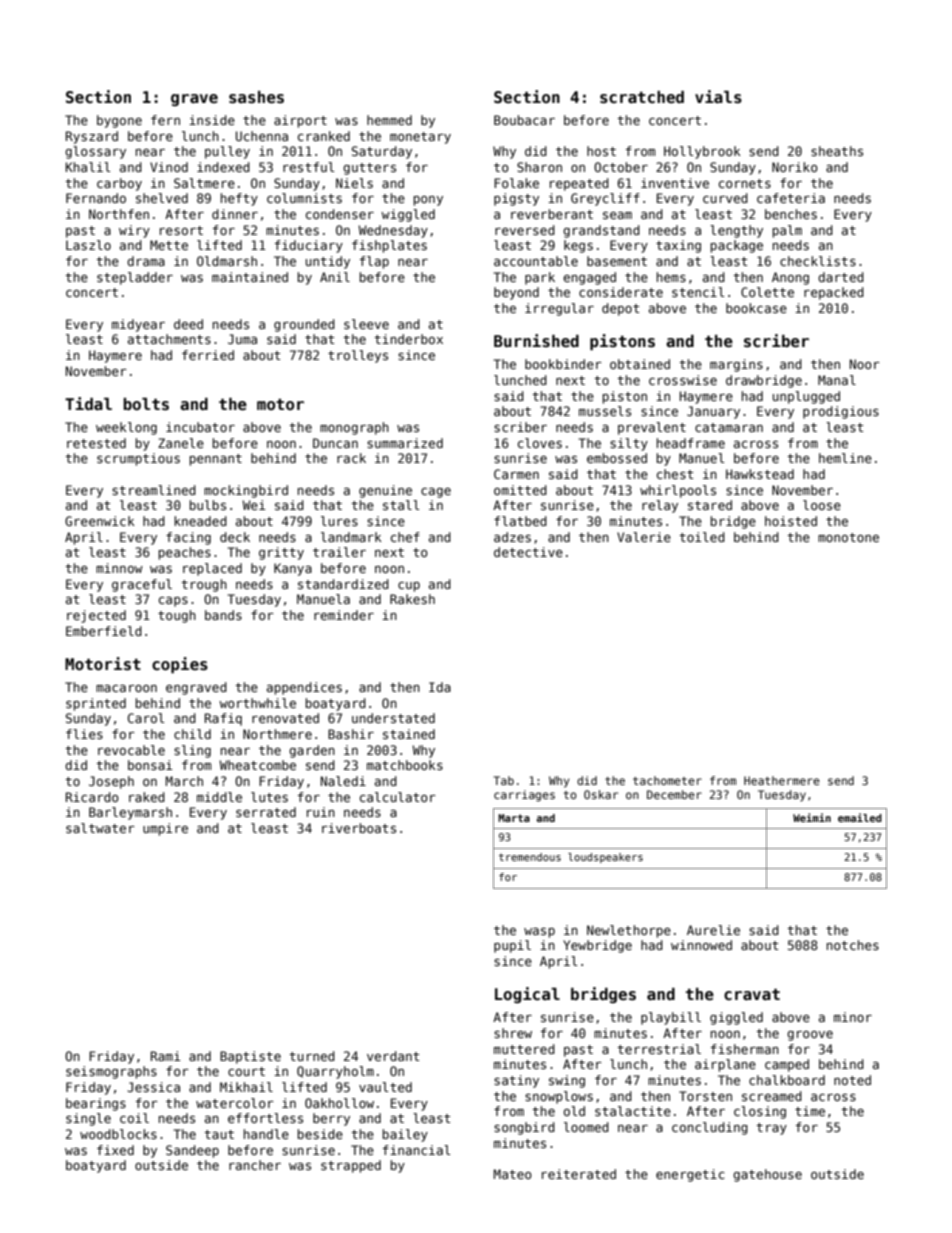 Image resolution: width=952 pixels, height=1233 pixels. Describe the element at coordinates (718, 97) in the screenshot. I see `vials` at that location.
